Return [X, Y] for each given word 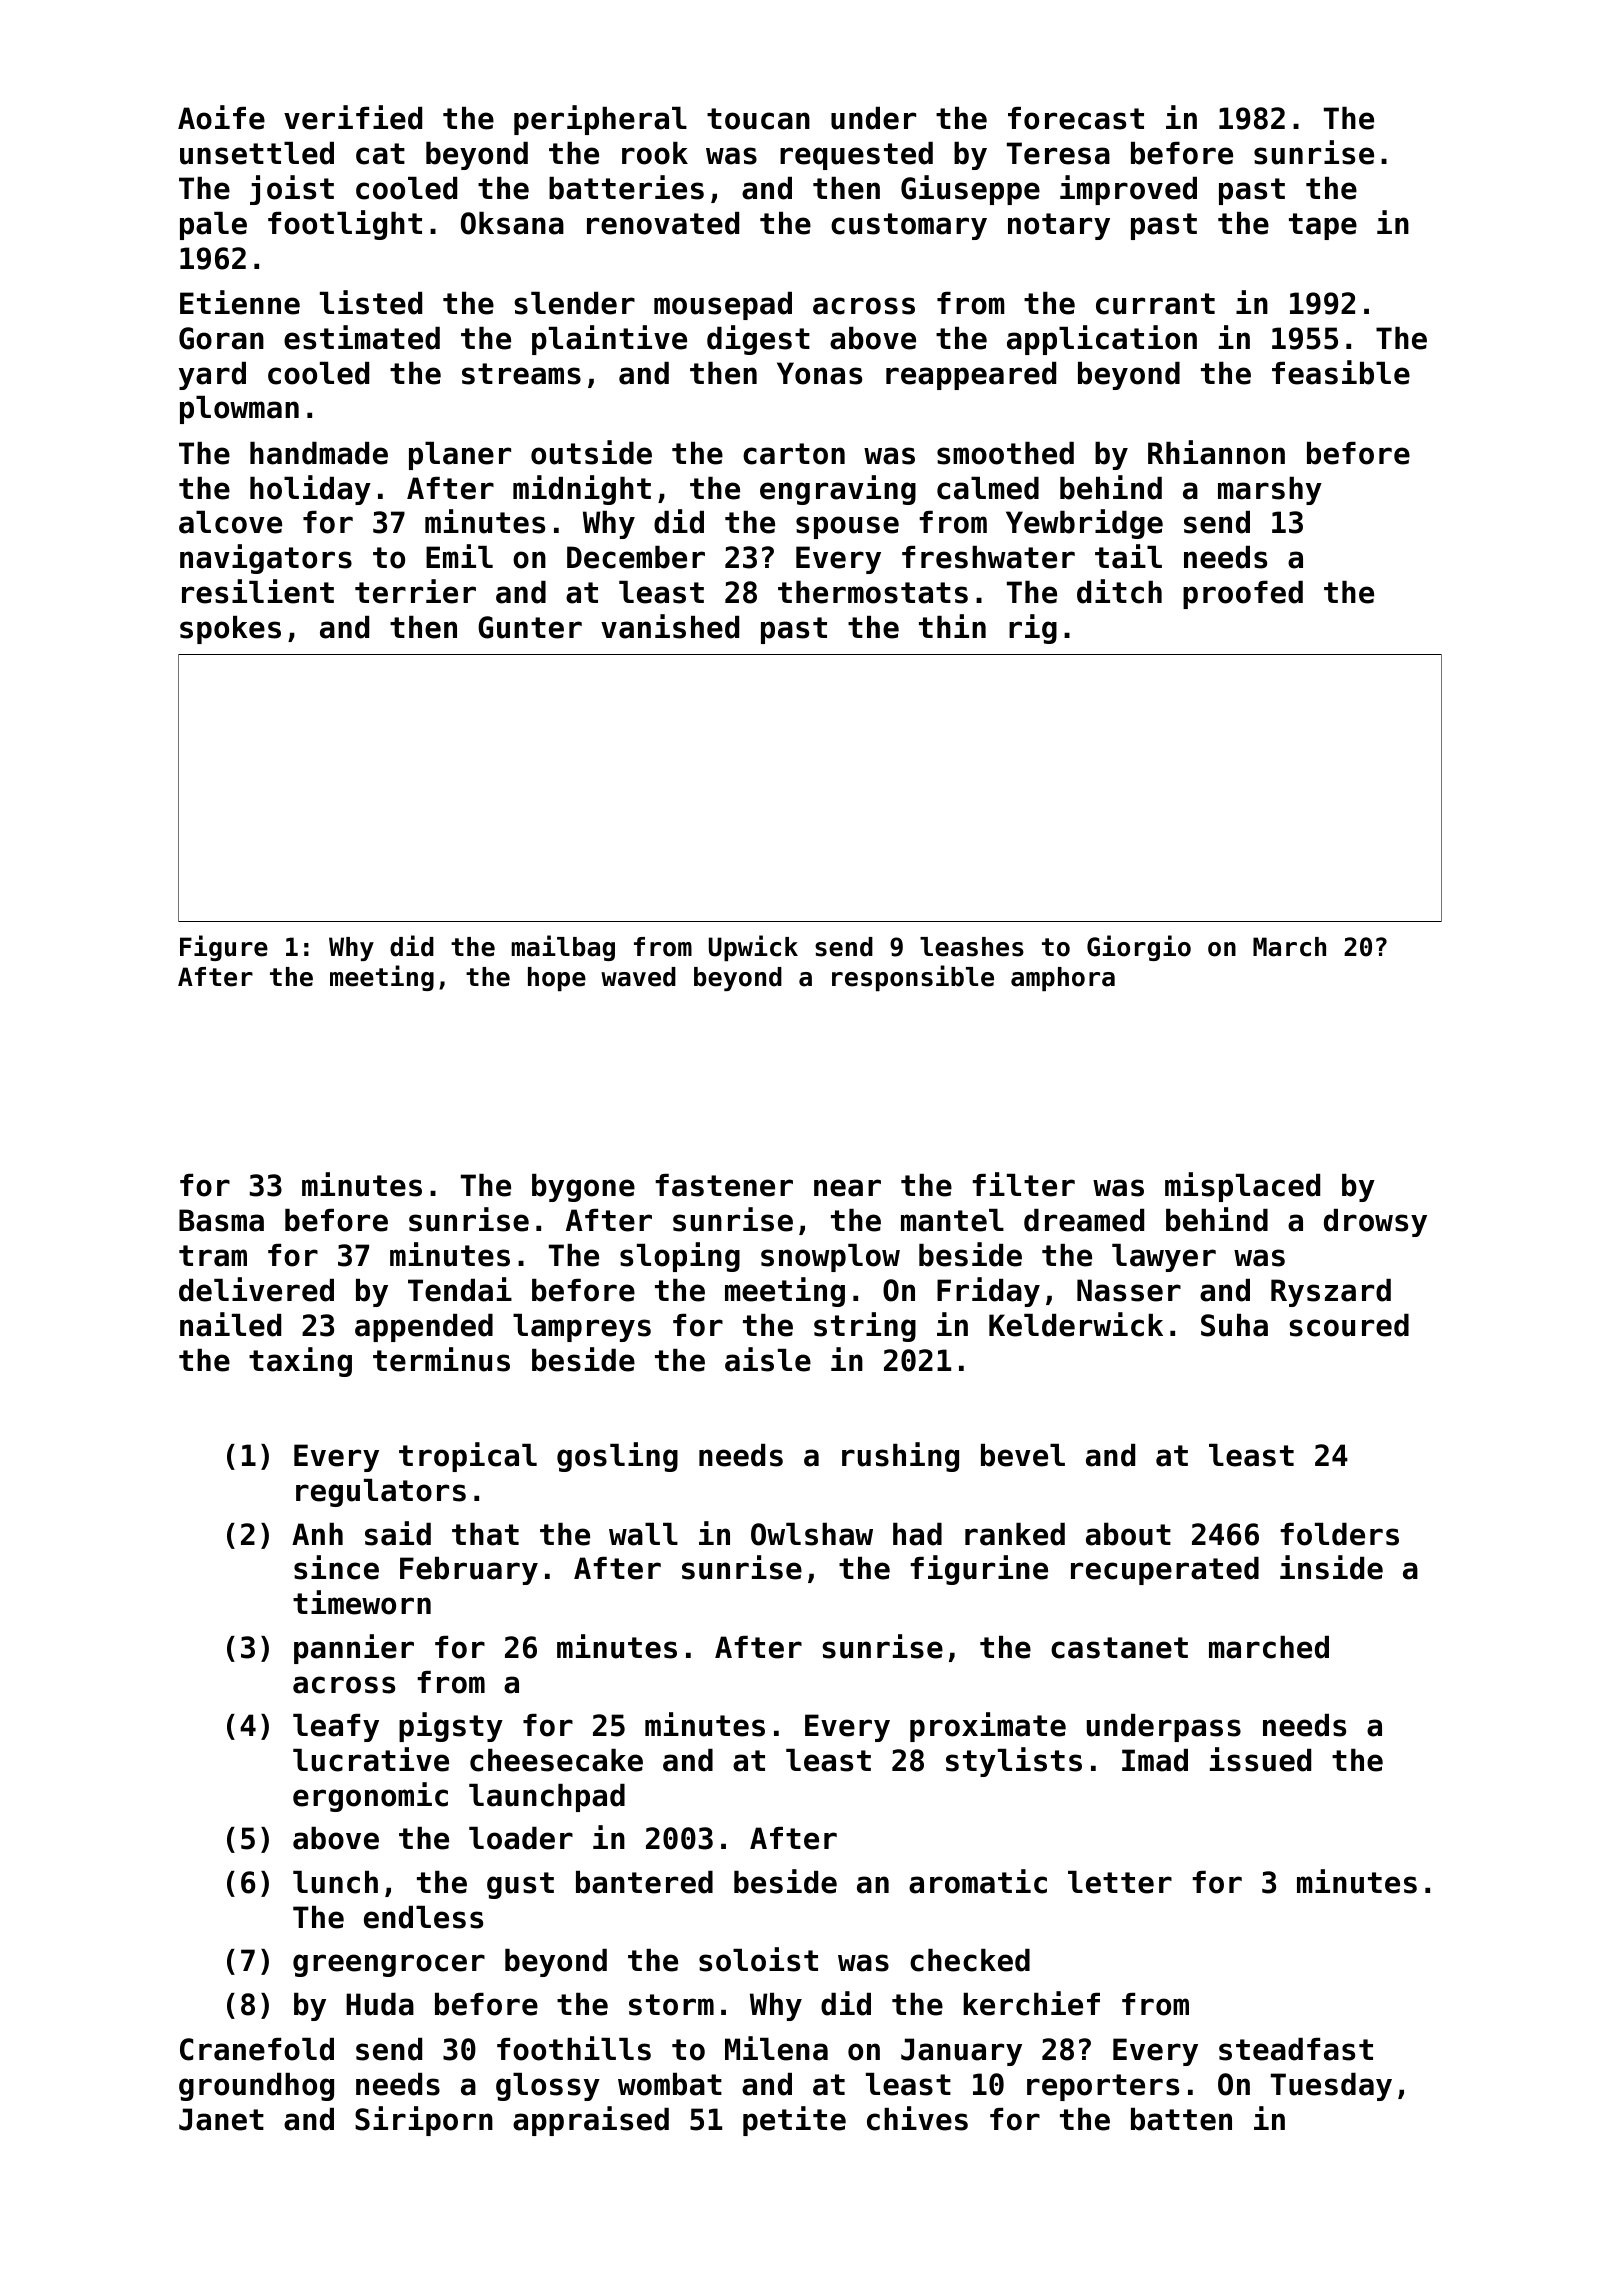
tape [1323, 226]
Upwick [753, 948]
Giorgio [1139, 948]
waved [638, 977]
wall [643, 1534]
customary [909, 226]
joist [292, 190]
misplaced [1242, 1187]
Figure [224, 948]
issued [1260, 1759]
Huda [380, 2004]
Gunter [530, 627]
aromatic [978, 1881]
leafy [336, 1728]
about [1128, 1534]
